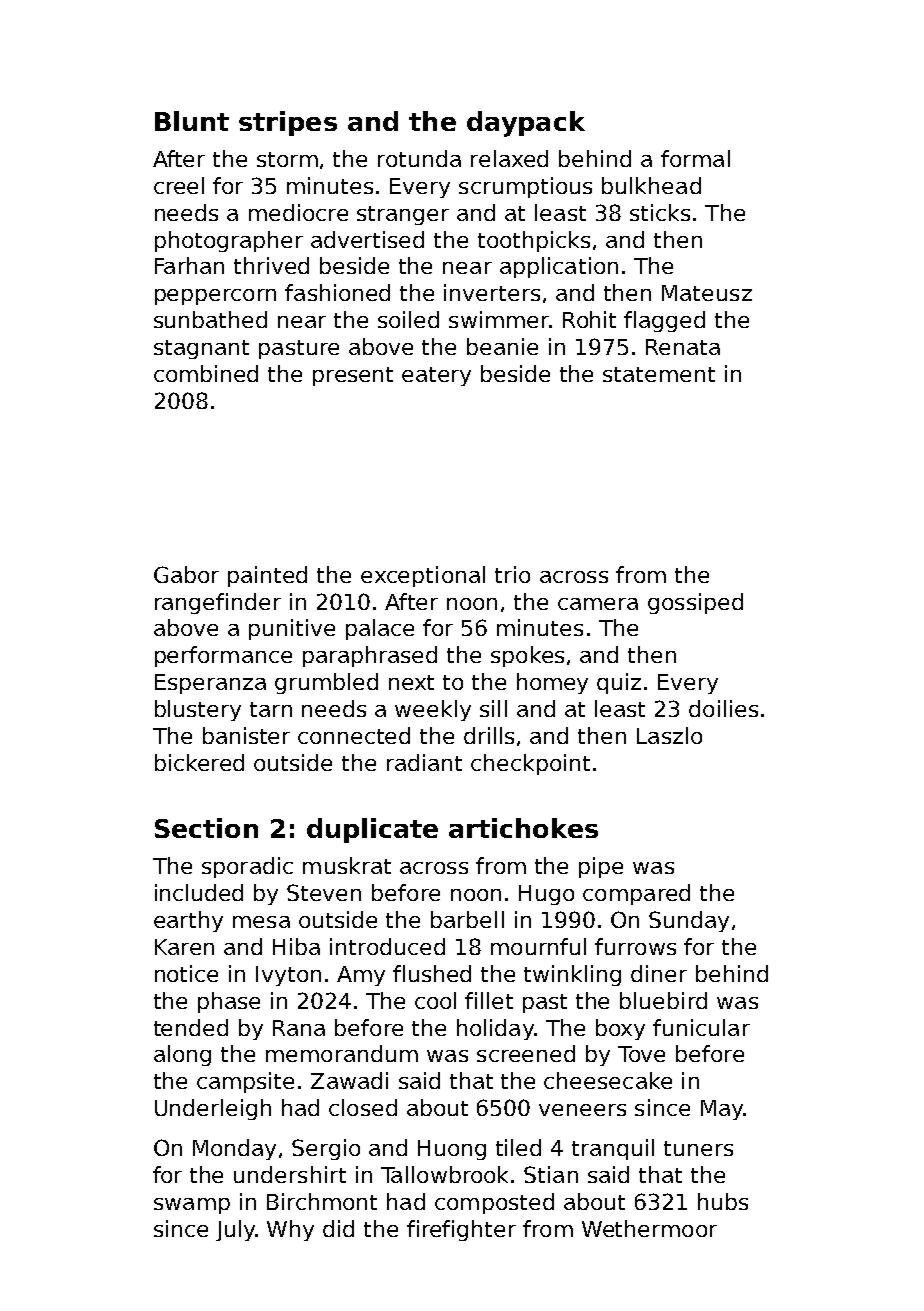 The width and height of the screenshot is (924, 1311). I want to click on gossiped, so click(695, 603).
